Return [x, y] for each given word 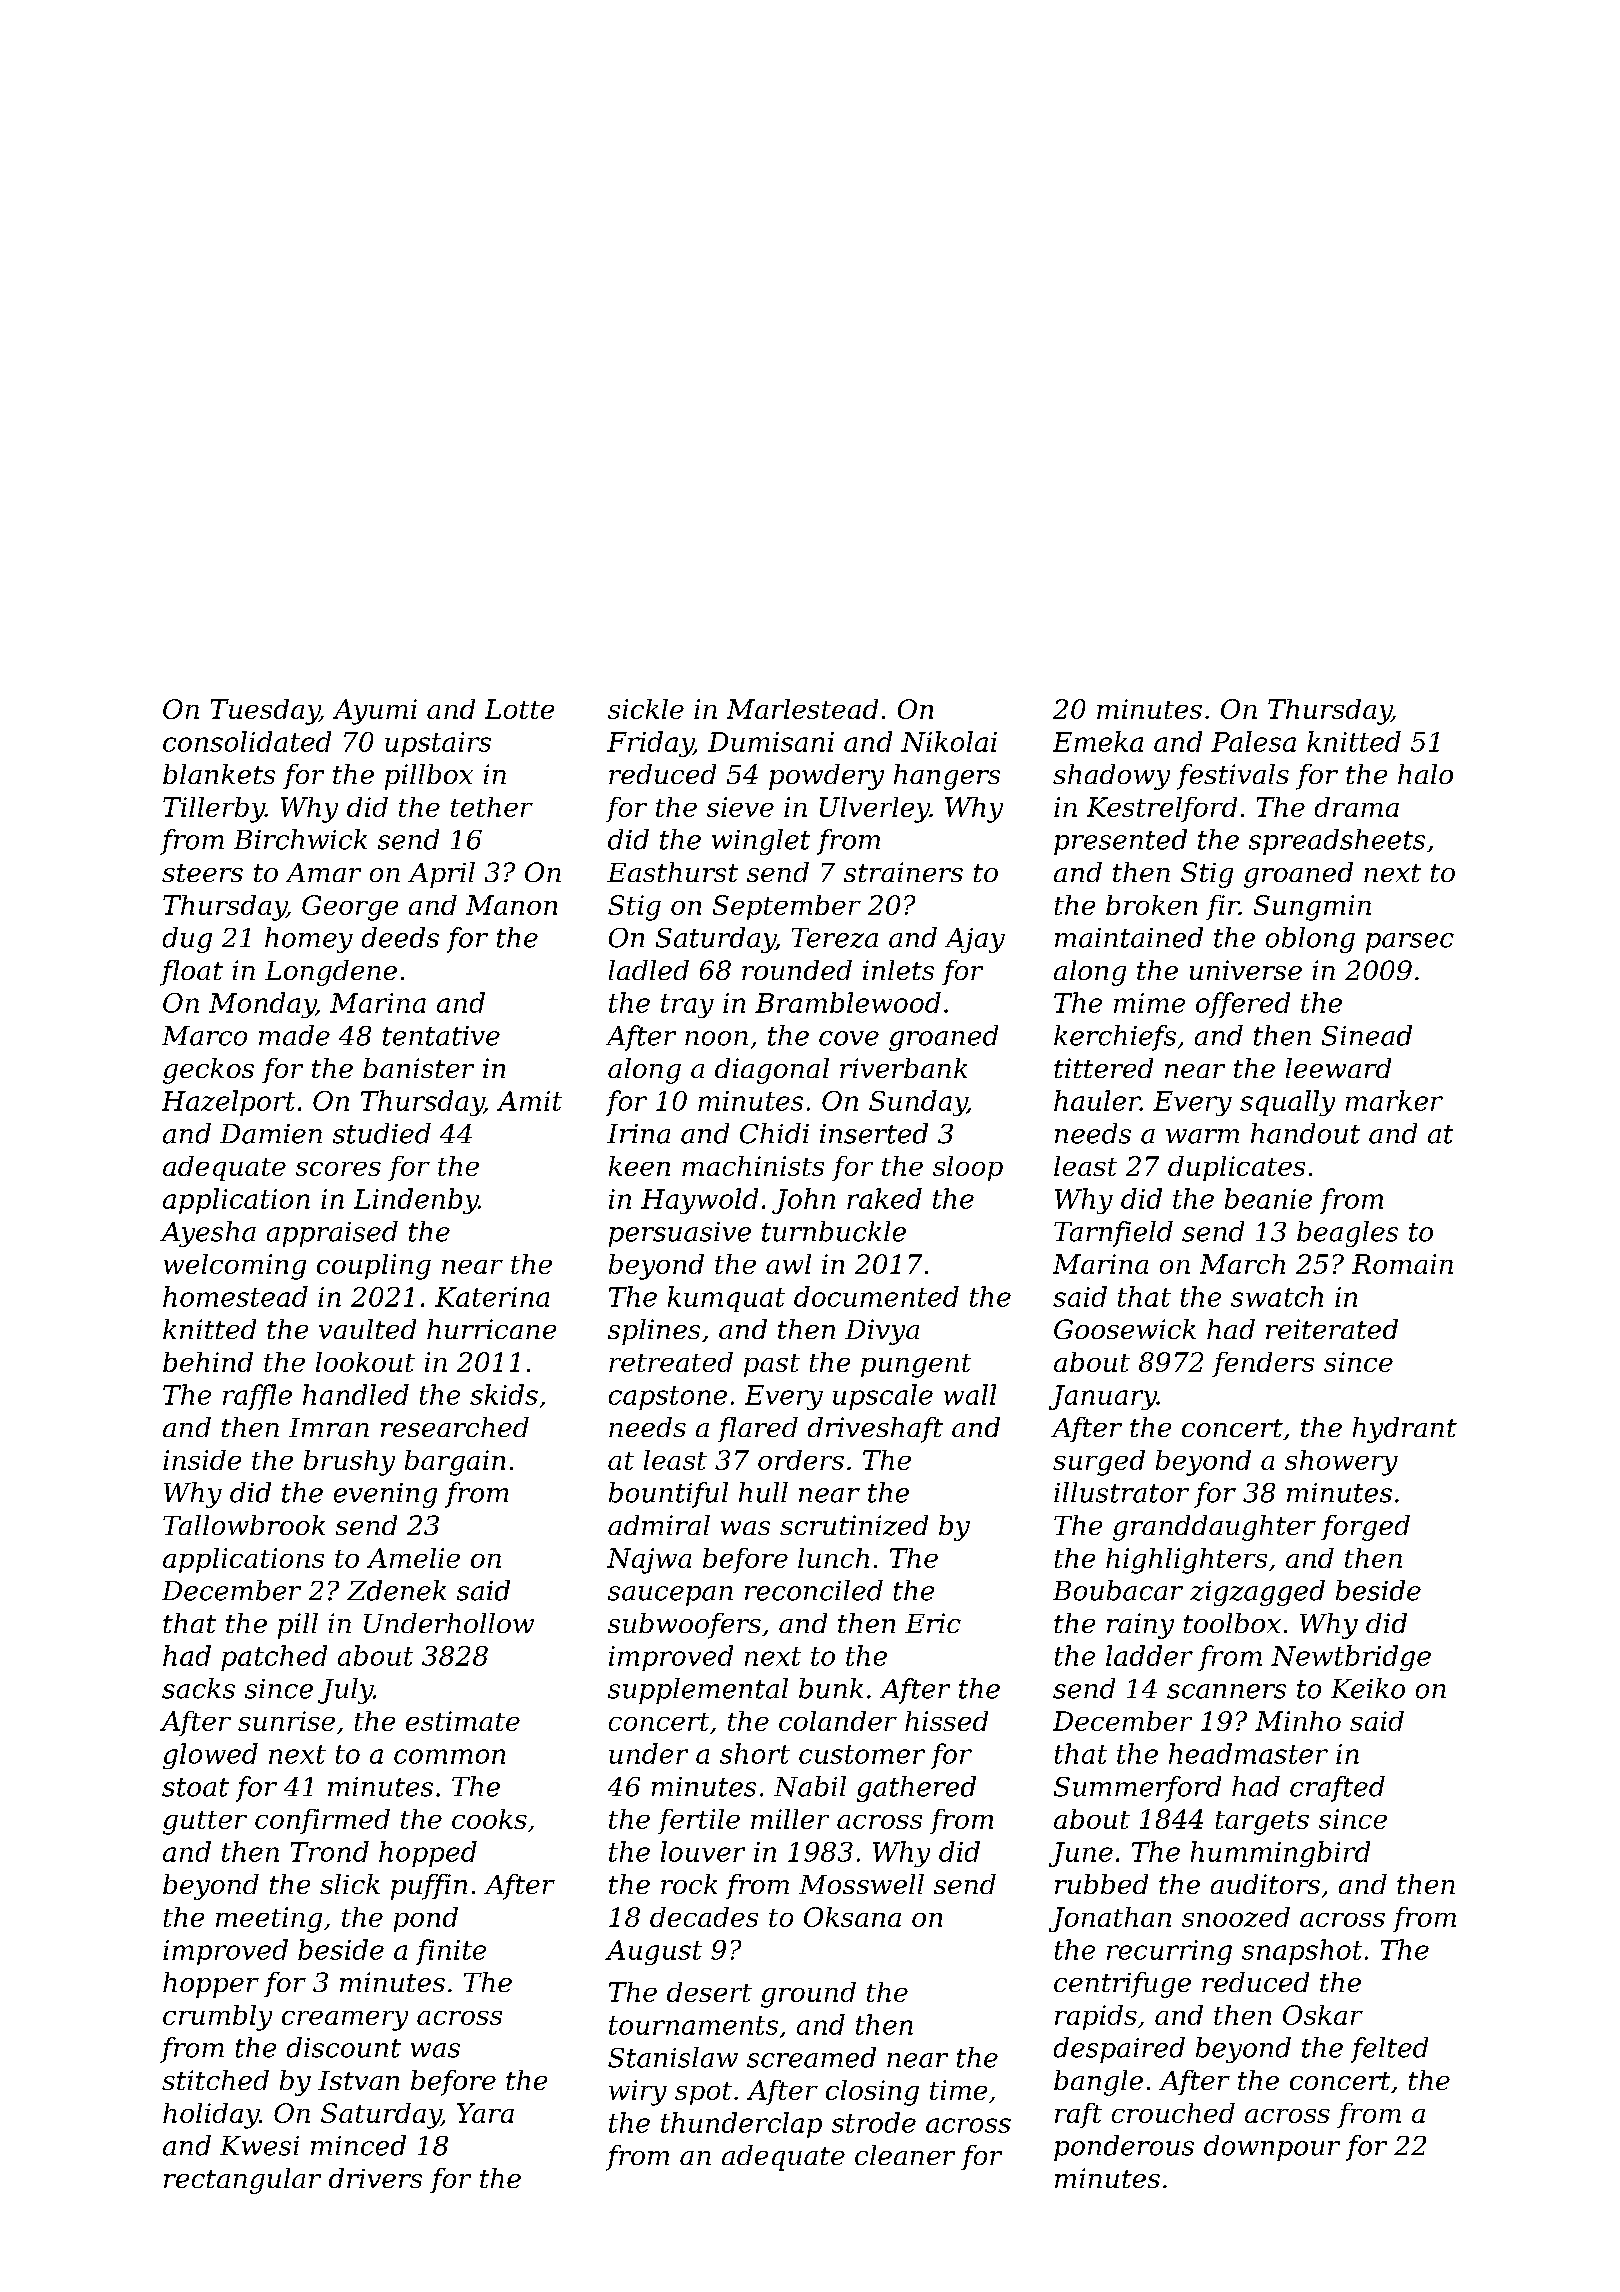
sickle [646, 709]
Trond [330, 1851]
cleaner [905, 2155]
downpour [1272, 2148]
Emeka [1098, 741]
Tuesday [265, 712]
